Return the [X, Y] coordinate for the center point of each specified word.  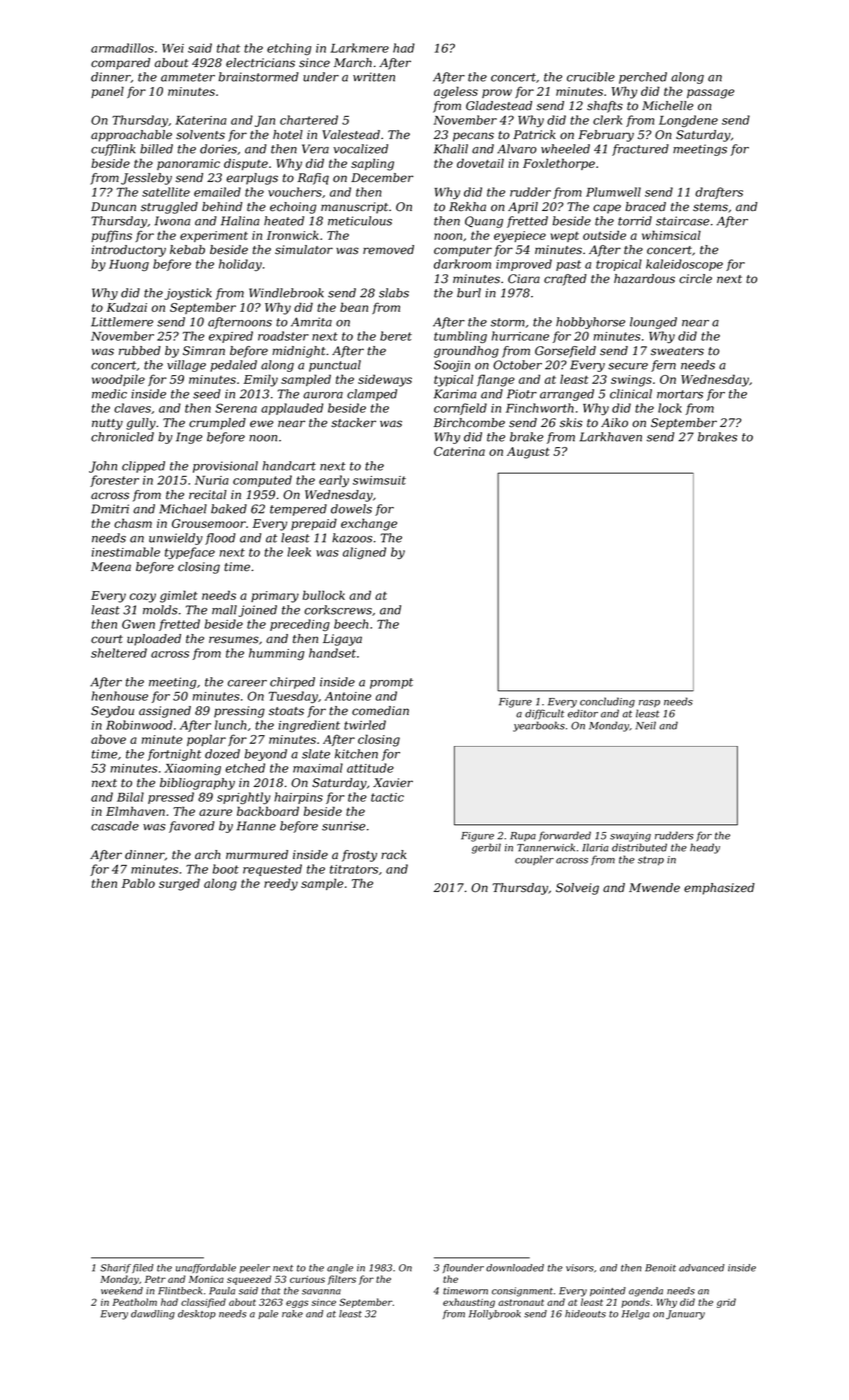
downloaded [515, 1268]
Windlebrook [286, 293]
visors [580, 1268]
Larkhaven [611, 437]
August [528, 453]
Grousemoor [209, 523]
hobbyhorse [590, 323]
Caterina [459, 451]
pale [268, 1314]
